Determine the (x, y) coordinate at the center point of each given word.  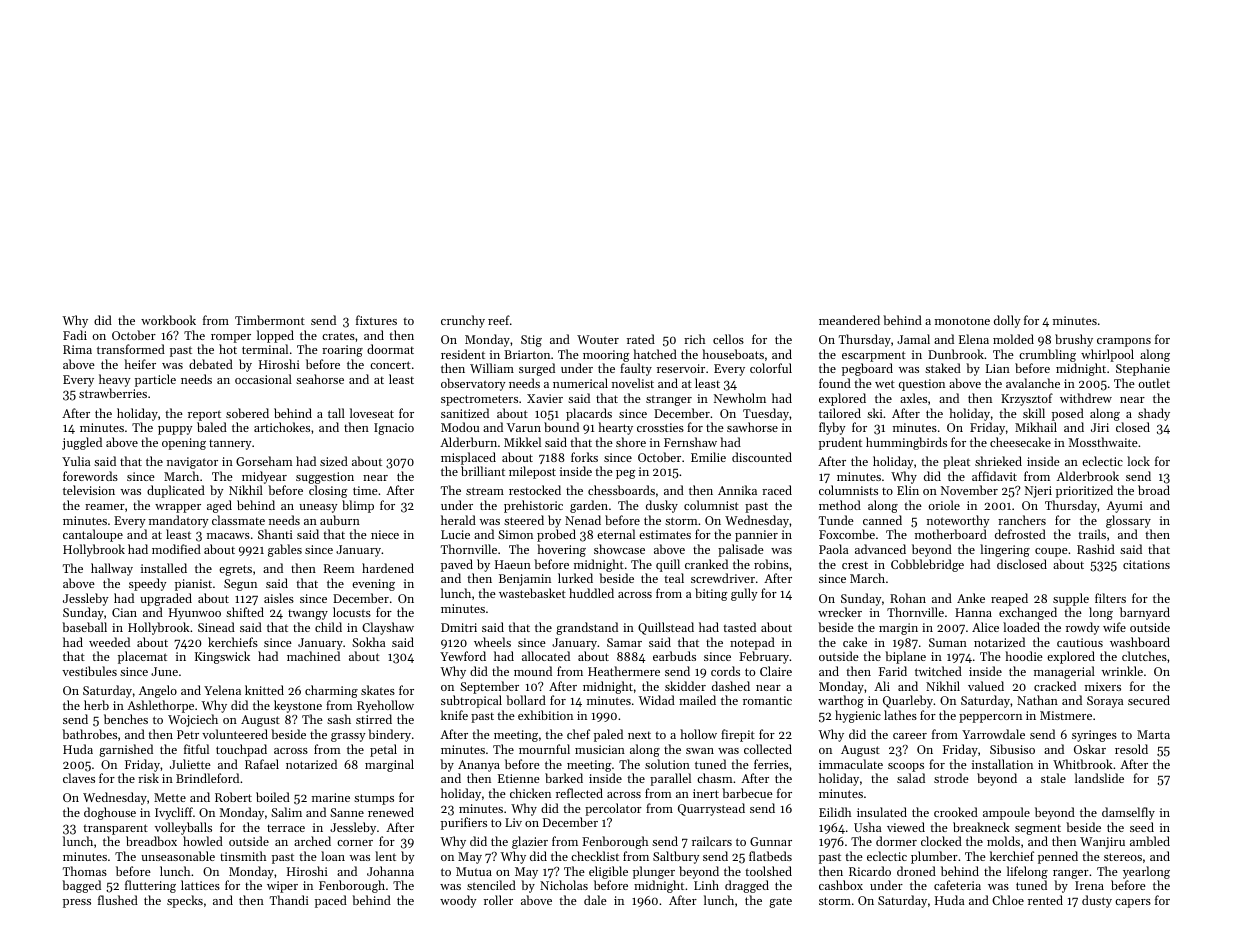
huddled (591, 593)
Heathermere (624, 671)
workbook (168, 320)
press (77, 903)
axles (913, 398)
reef (499, 320)
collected (768, 749)
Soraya (1105, 702)
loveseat (372, 413)
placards (589, 414)
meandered (849, 320)
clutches (1144, 656)
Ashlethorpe (160, 706)
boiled (273, 797)
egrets (235, 570)
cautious (1080, 642)
